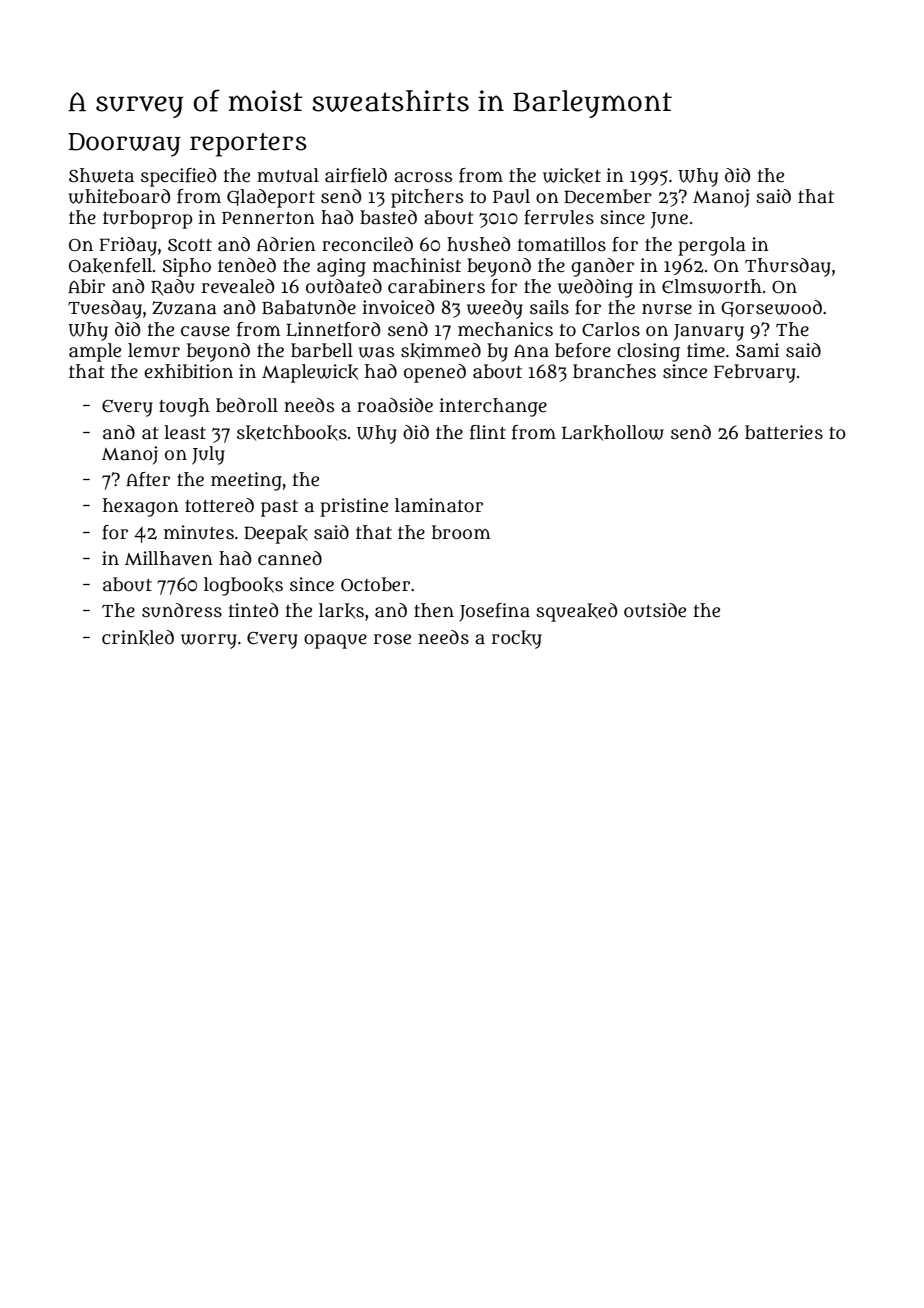 This screenshot has height=1308, width=924. Describe the element at coordinates (248, 145) in the screenshot. I see `reporters` at that location.
